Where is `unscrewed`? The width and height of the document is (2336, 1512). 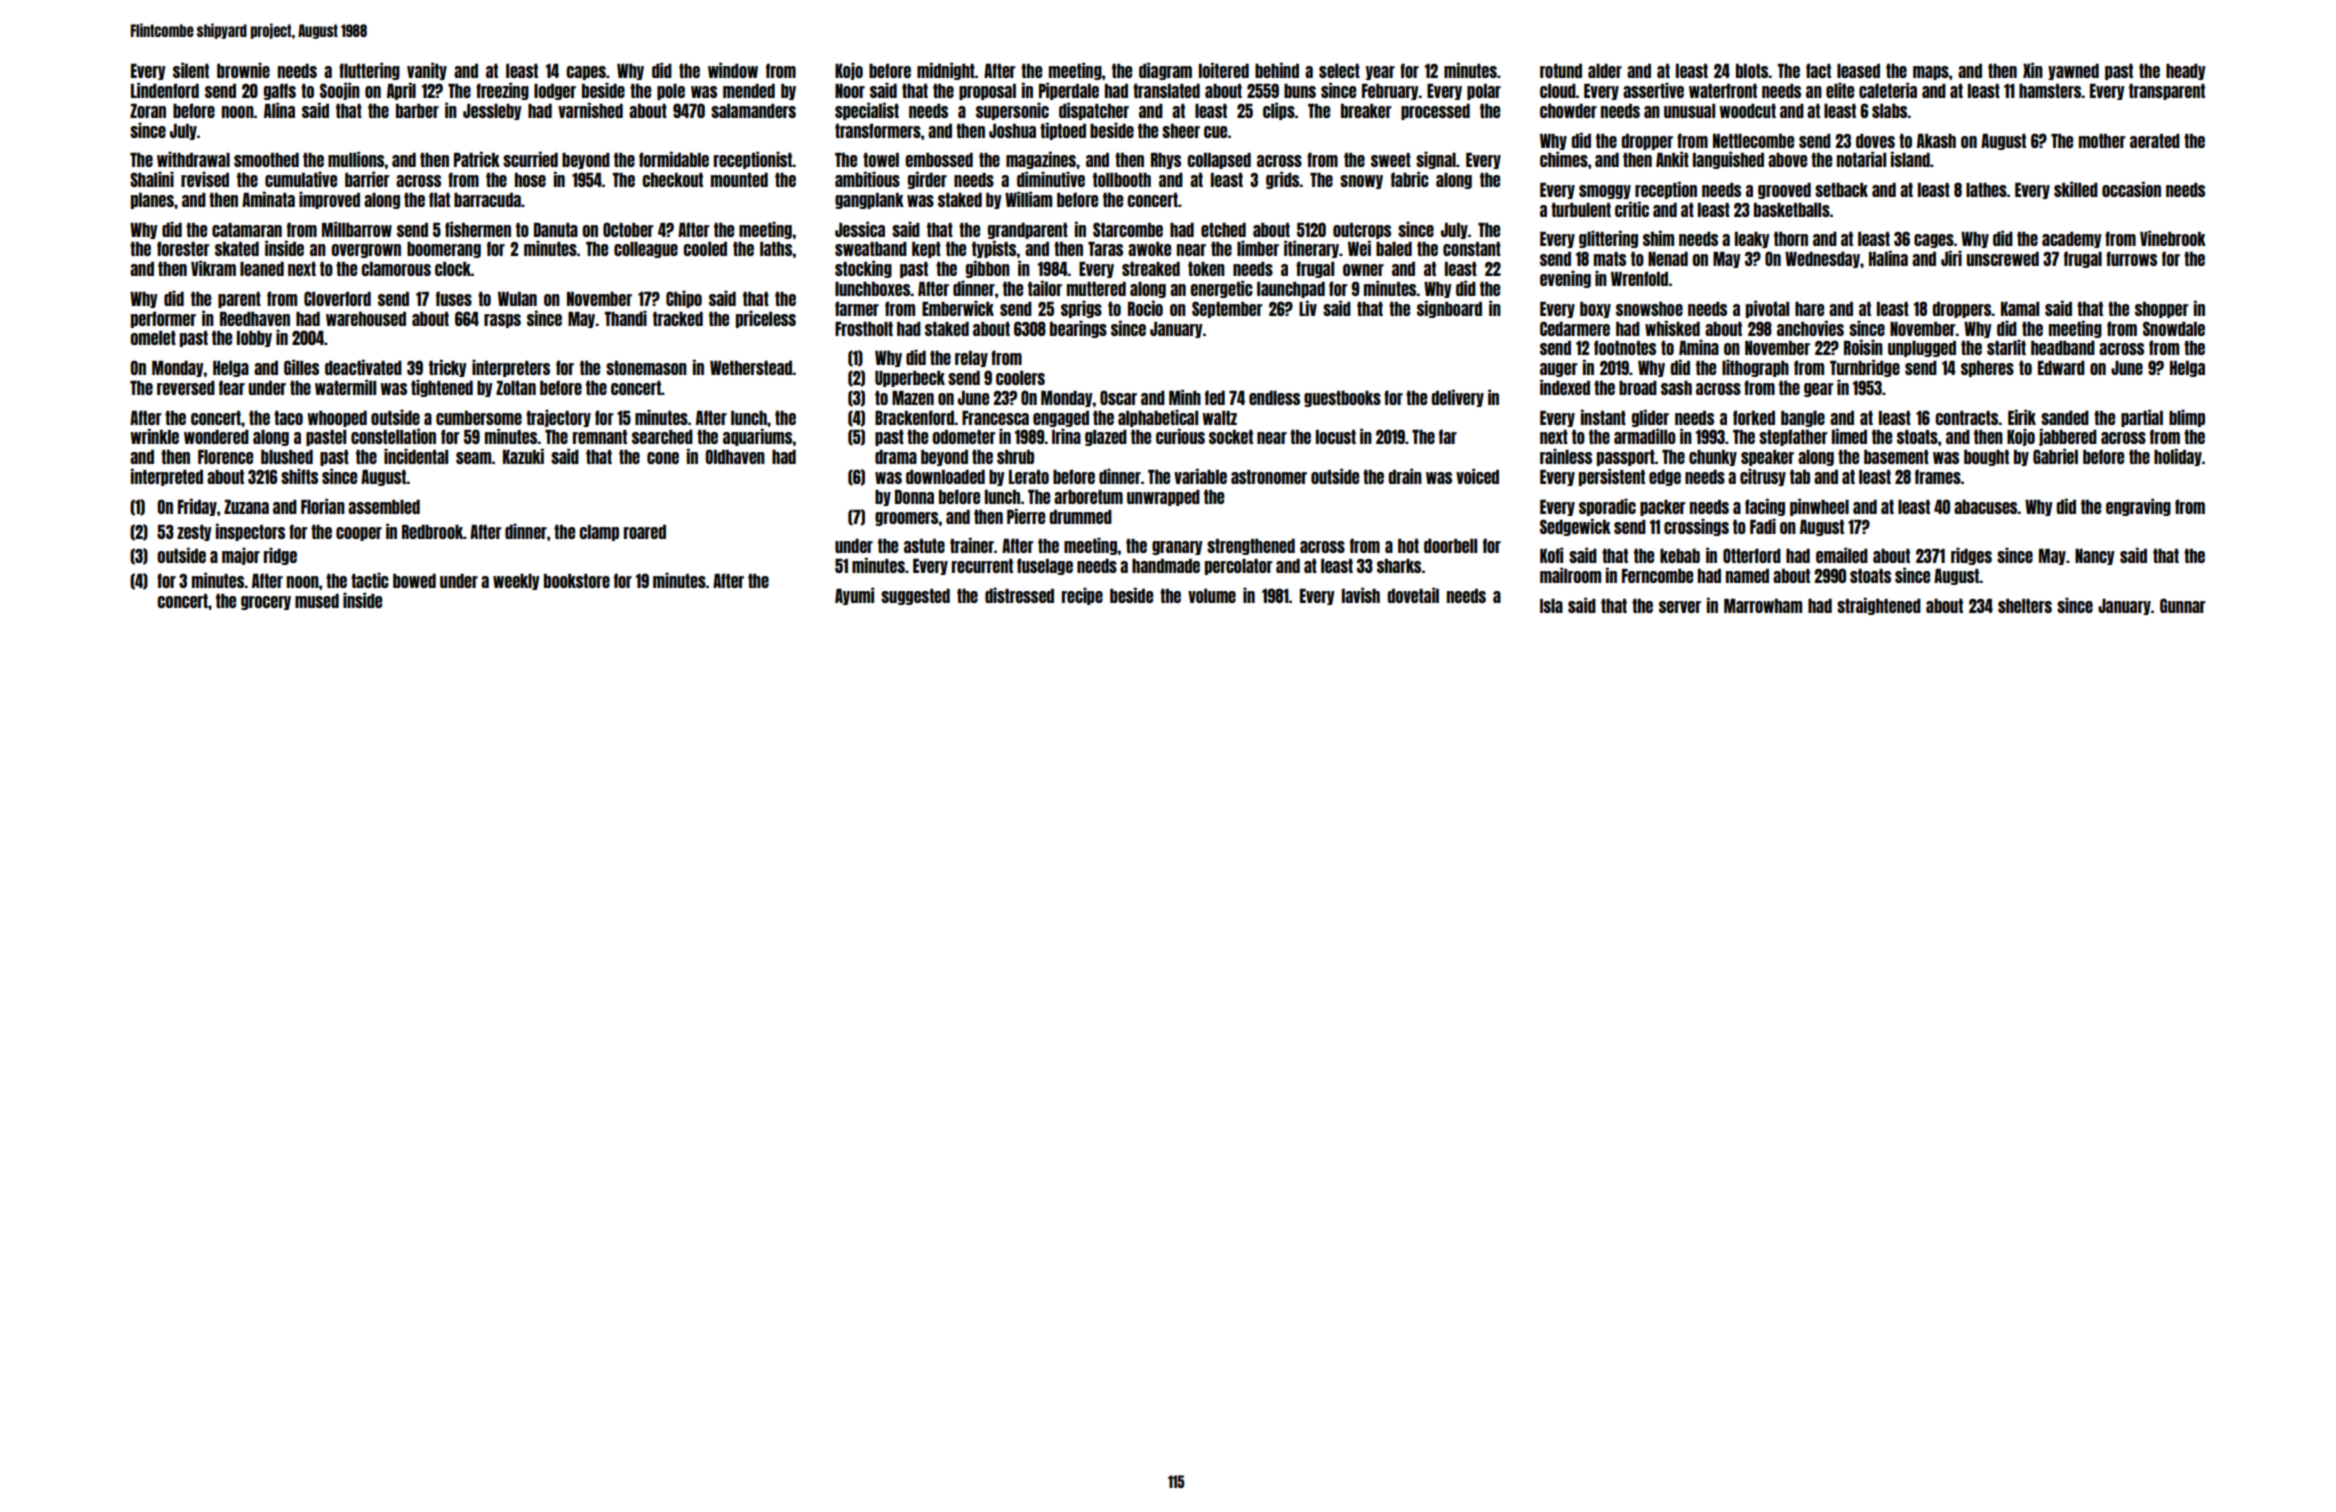 unscrewed is located at coordinates (2003, 259).
